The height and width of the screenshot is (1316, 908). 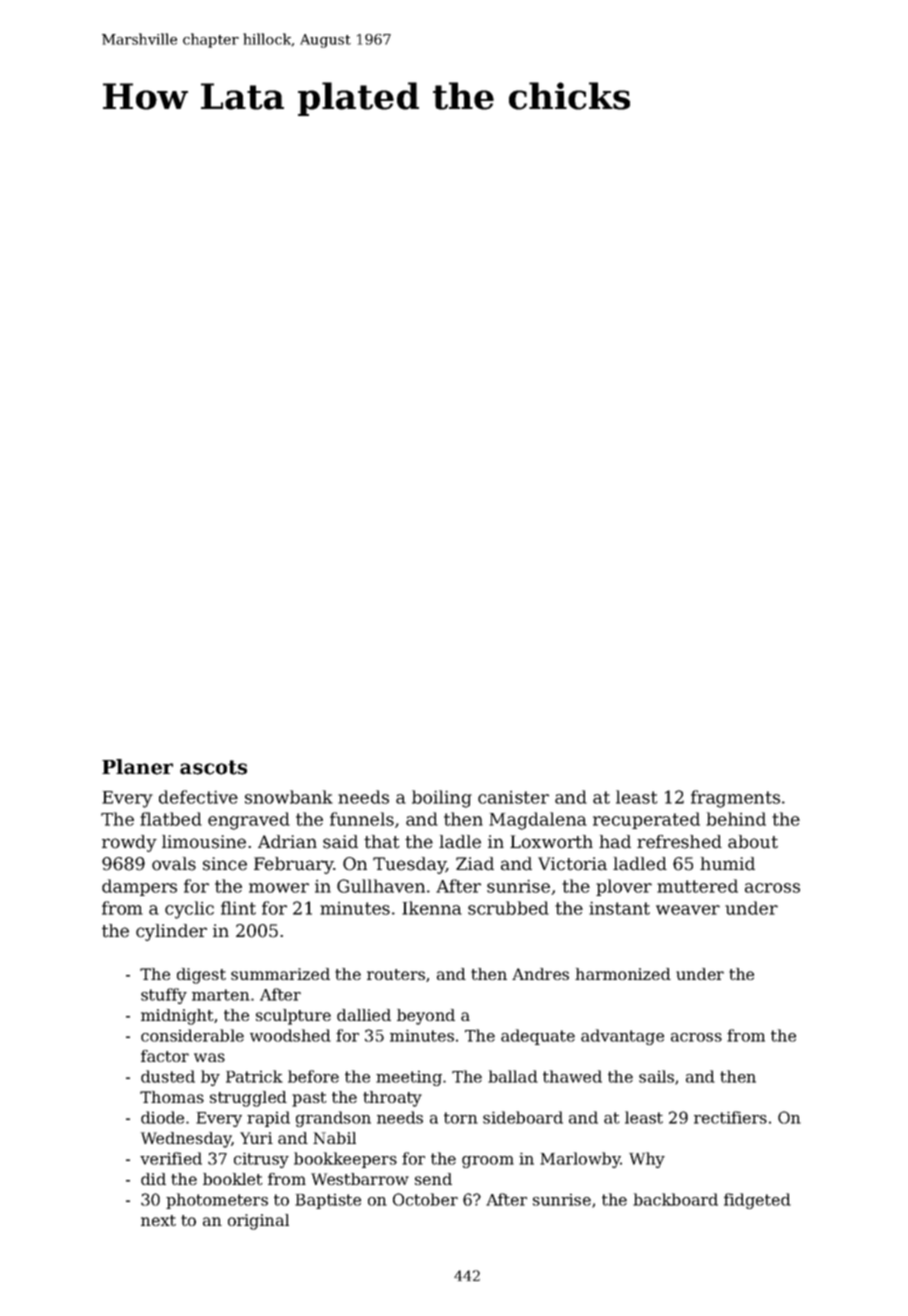 I want to click on backboard, so click(x=675, y=1199).
